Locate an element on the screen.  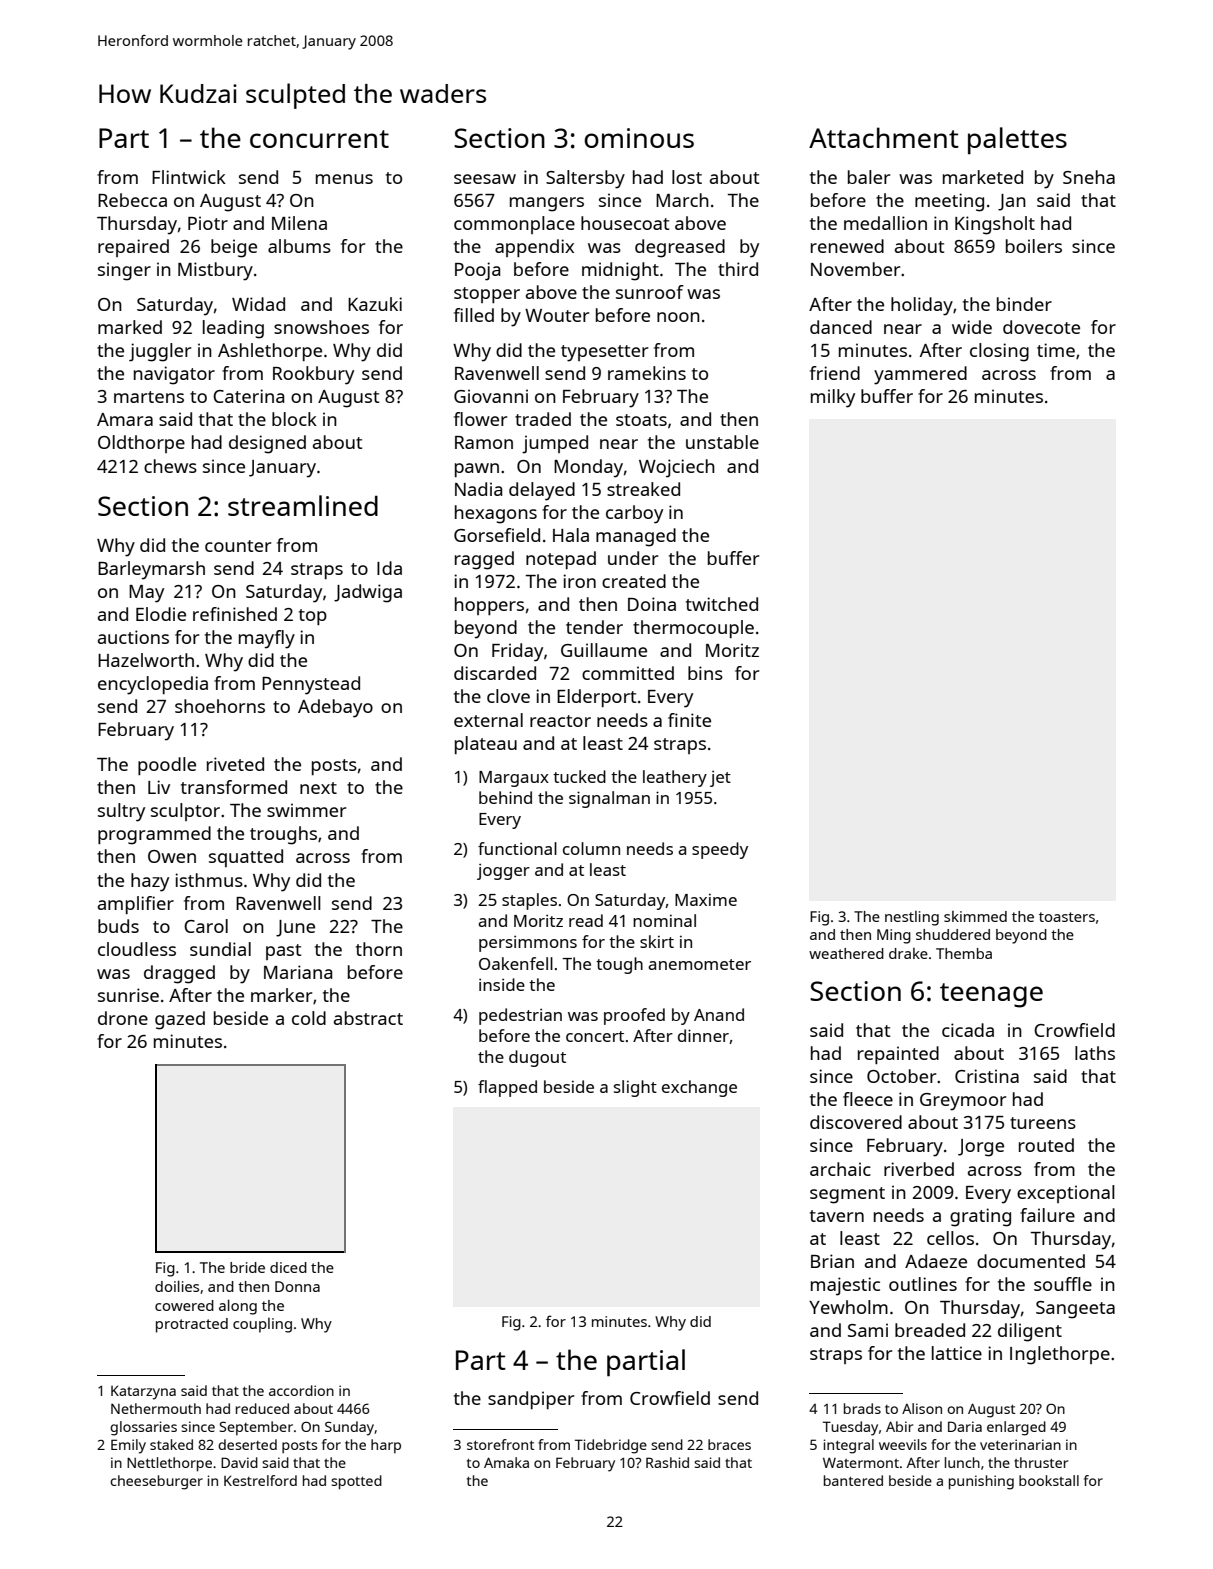
June is located at coordinates (295, 928).
